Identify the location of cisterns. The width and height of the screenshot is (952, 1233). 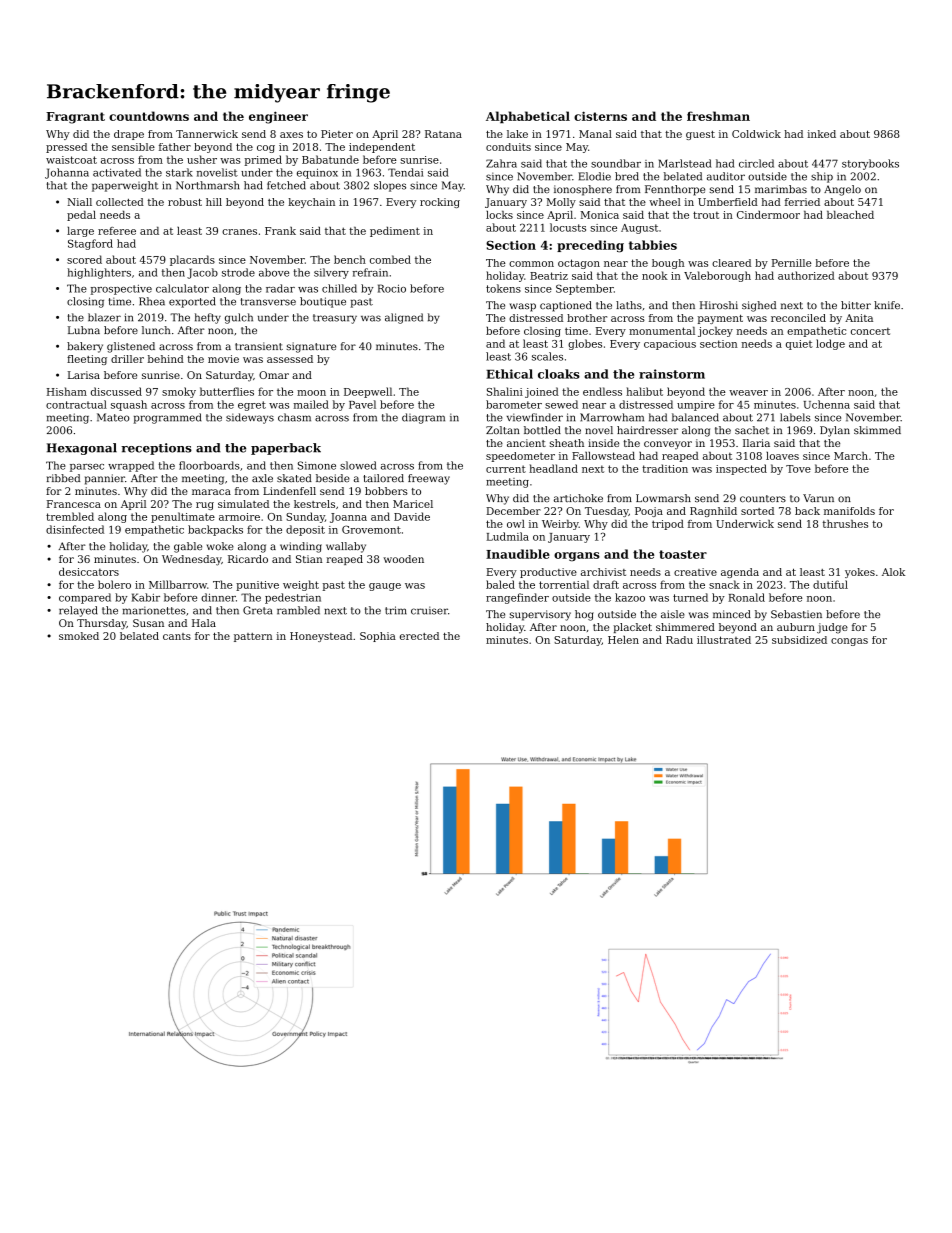
(600, 116).
